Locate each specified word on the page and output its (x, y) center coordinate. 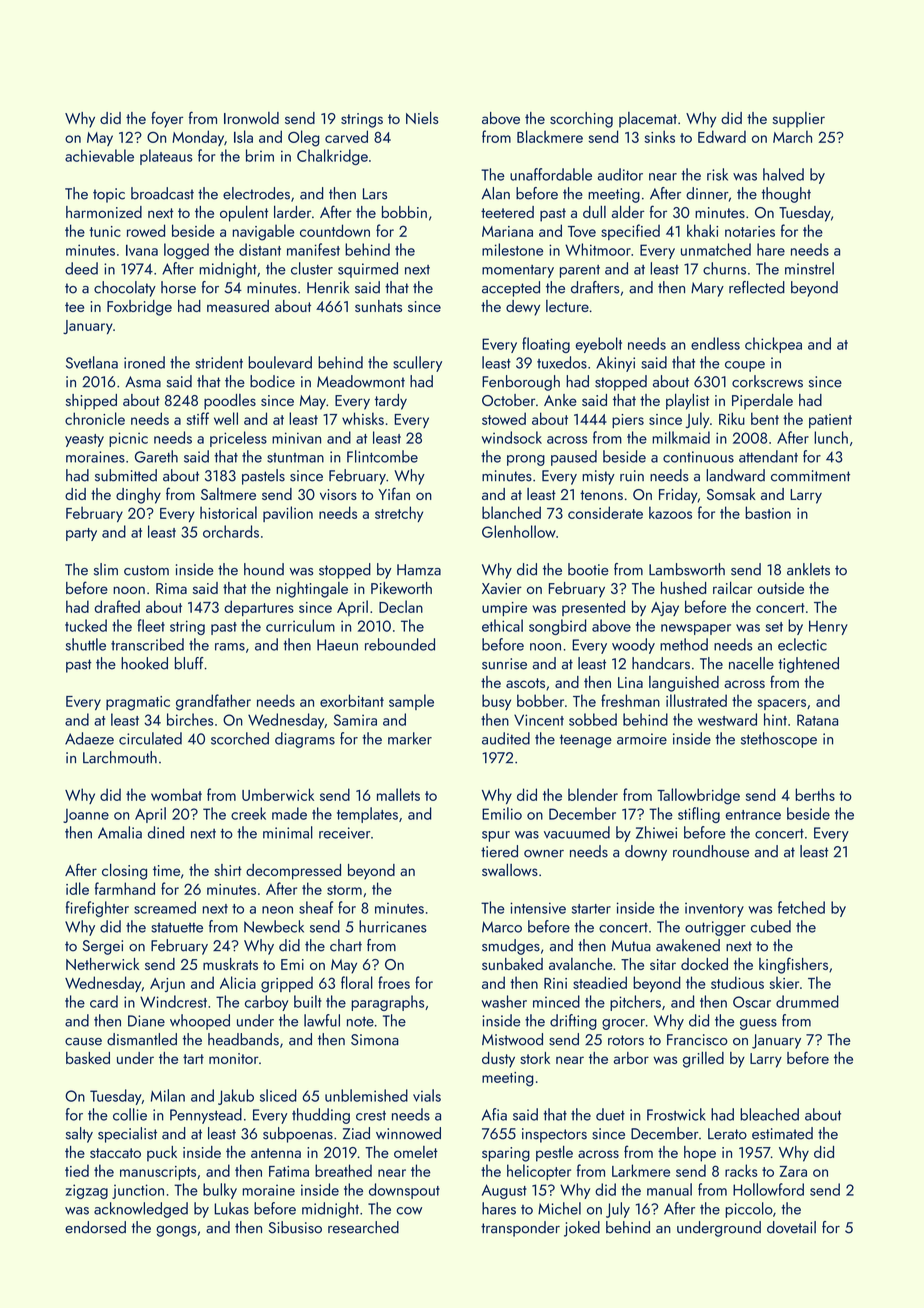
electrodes (256, 193)
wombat (176, 794)
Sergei (102, 947)
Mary (707, 289)
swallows (510, 869)
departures (259, 608)
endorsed (95, 1227)
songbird (557, 627)
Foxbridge (139, 308)
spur (496, 836)
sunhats (378, 306)
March (792, 136)
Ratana (817, 720)
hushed (683, 588)
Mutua (631, 946)
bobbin (404, 212)
